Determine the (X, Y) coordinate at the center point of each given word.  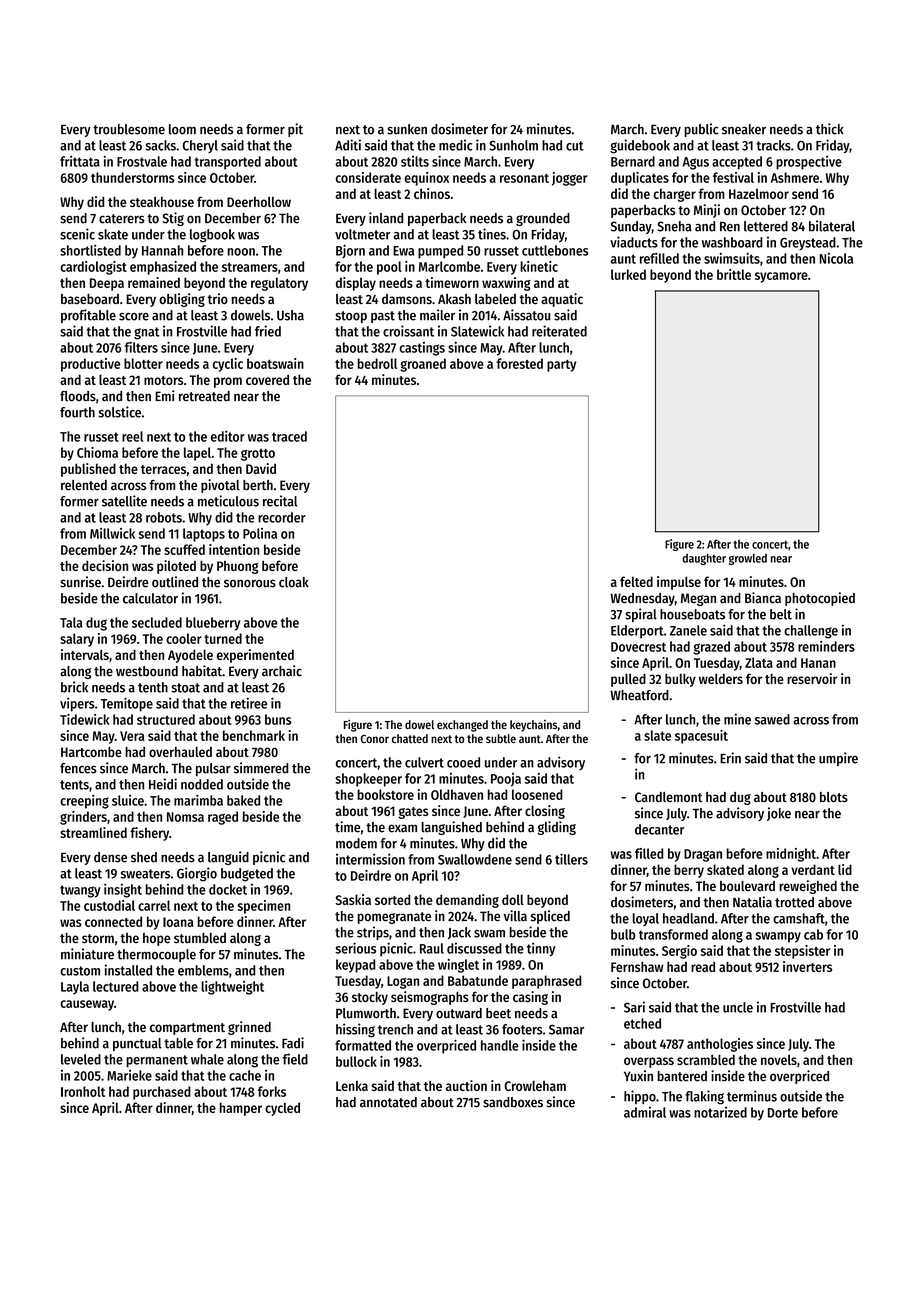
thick (830, 129)
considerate (368, 177)
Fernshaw (637, 966)
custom (80, 971)
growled (748, 559)
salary (77, 640)
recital (280, 501)
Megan (698, 599)
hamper (241, 1109)
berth (258, 485)
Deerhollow (259, 202)
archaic (282, 671)
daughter (704, 559)
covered (267, 379)
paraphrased (547, 982)
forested (519, 363)
